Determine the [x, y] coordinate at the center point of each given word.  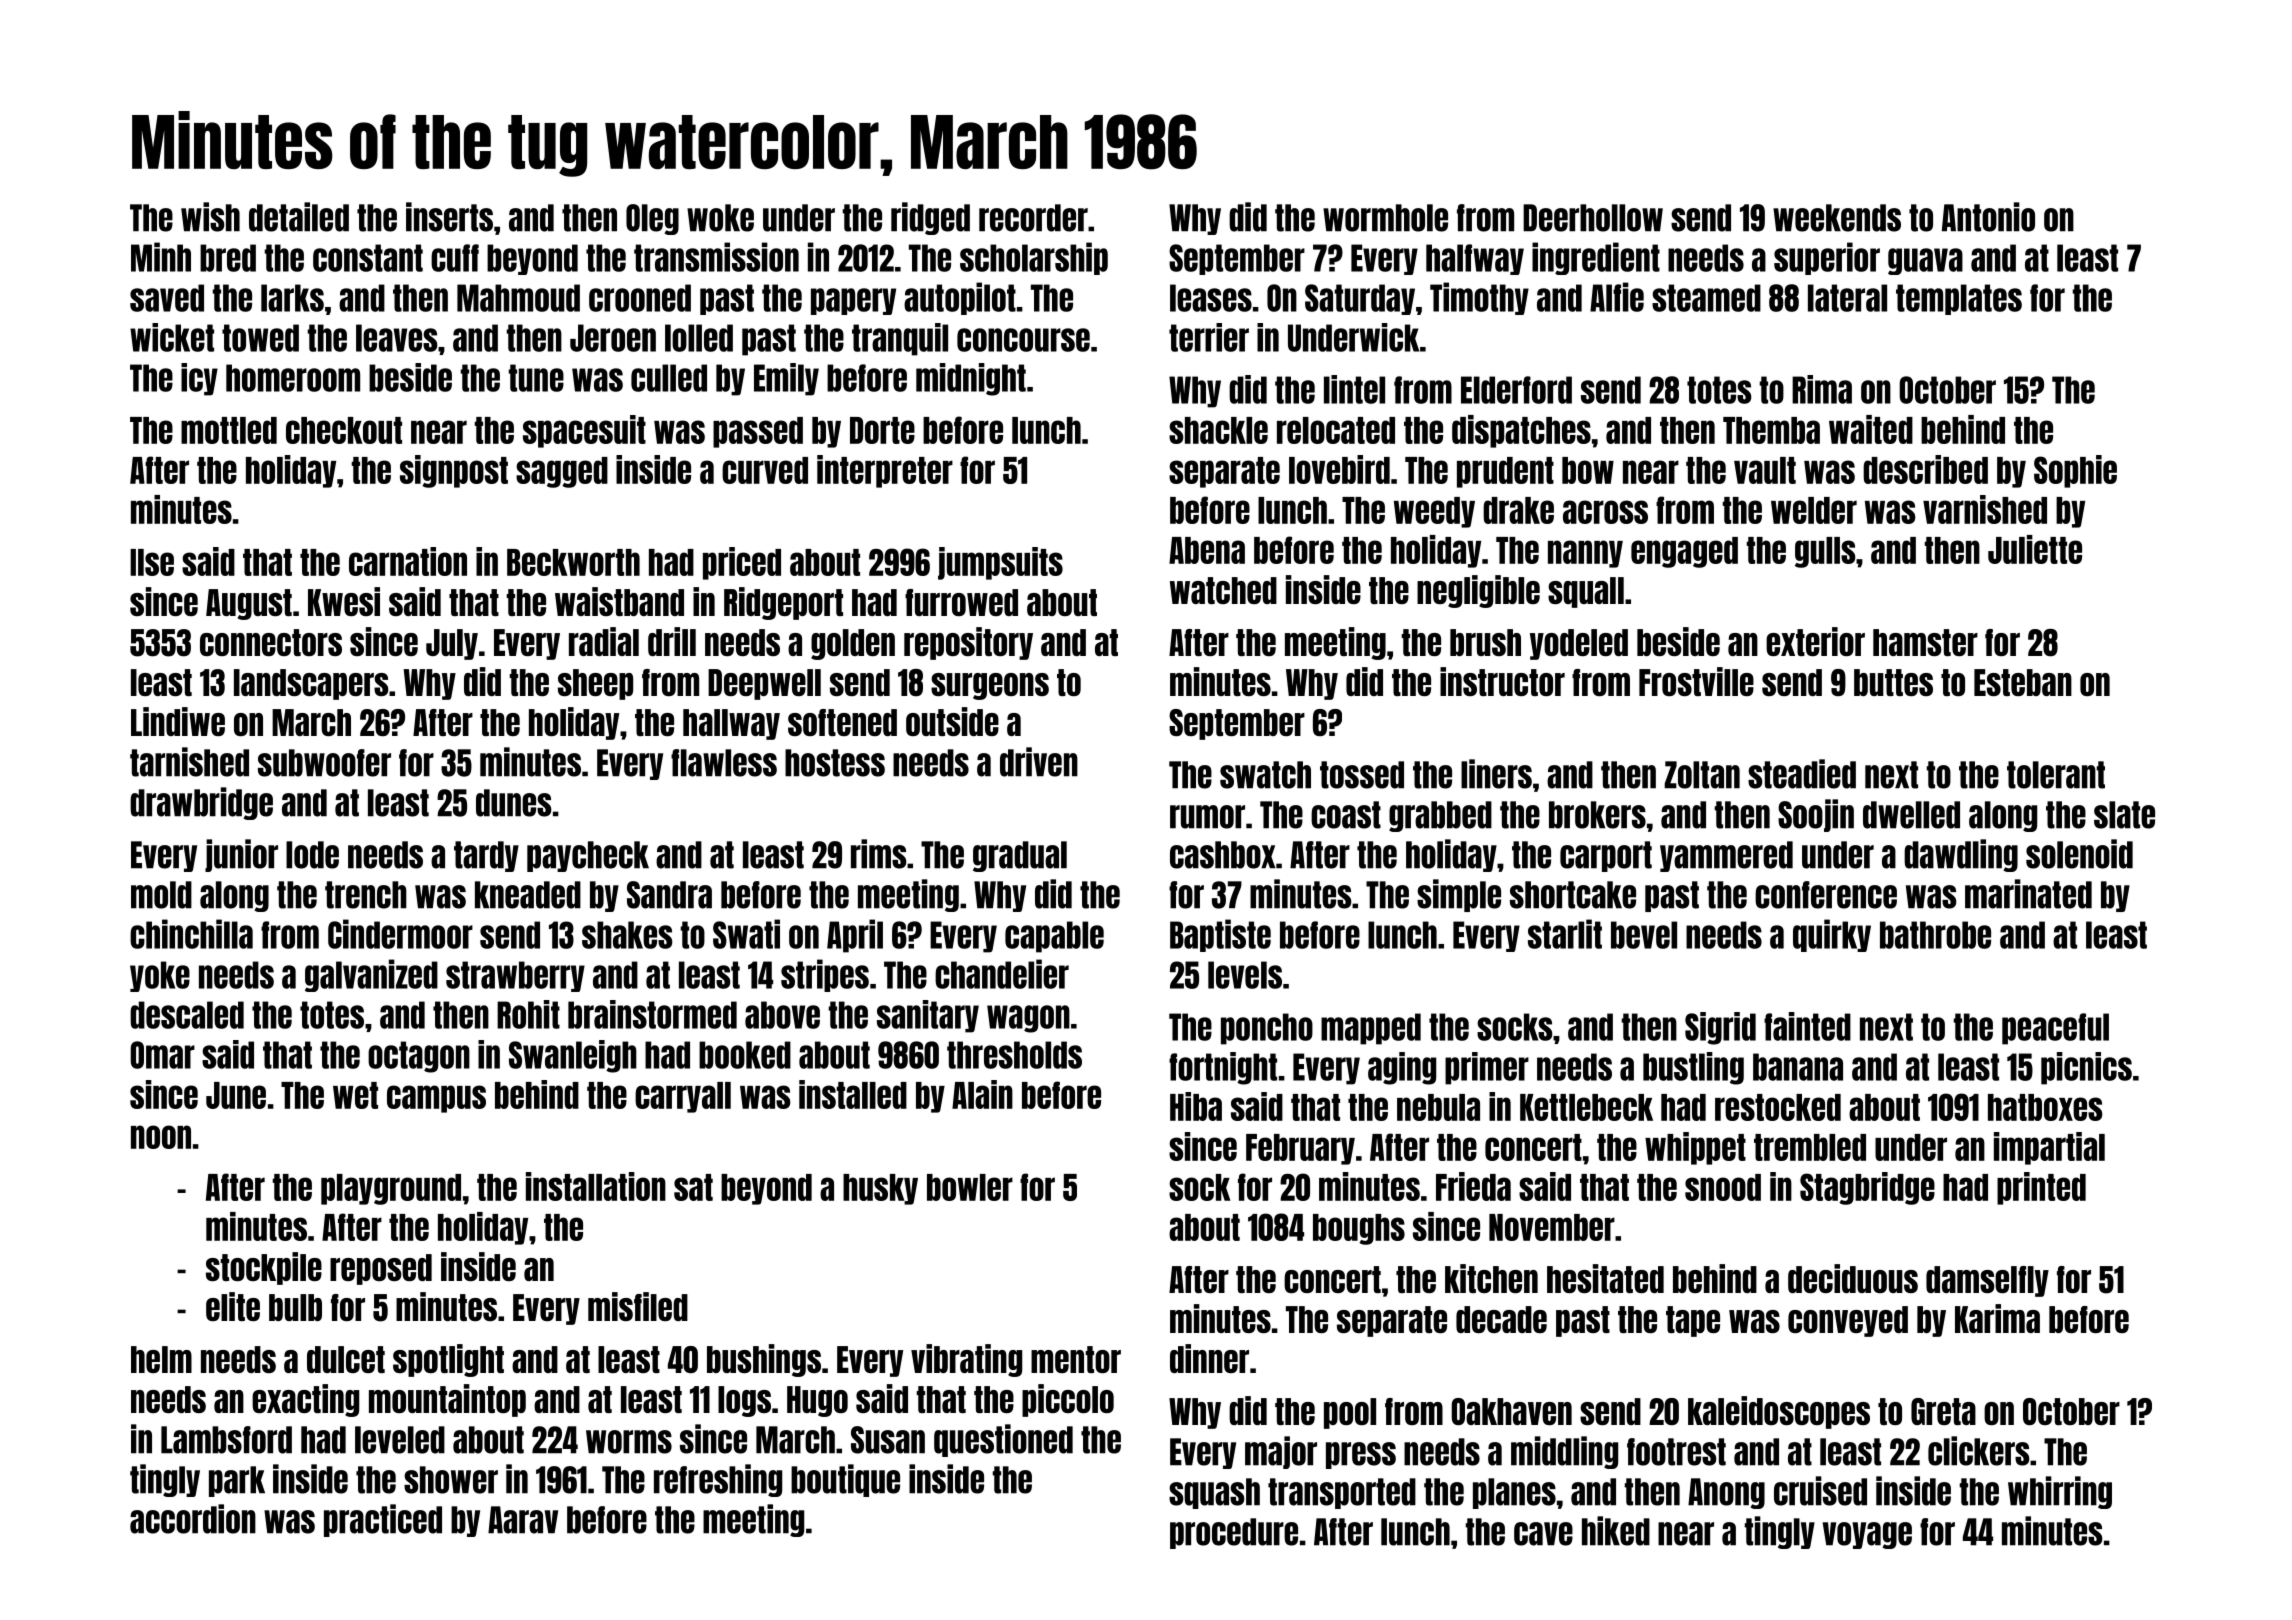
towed [260, 338]
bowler [970, 1187]
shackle [1218, 430]
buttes [1893, 682]
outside [952, 721]
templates [1959, 299]
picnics [2086, 1068]
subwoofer [324, 763]
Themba [1771, 430]
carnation [408, 561]
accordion [193, 1519]
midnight [971, 379]
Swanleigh [573, 1056]
